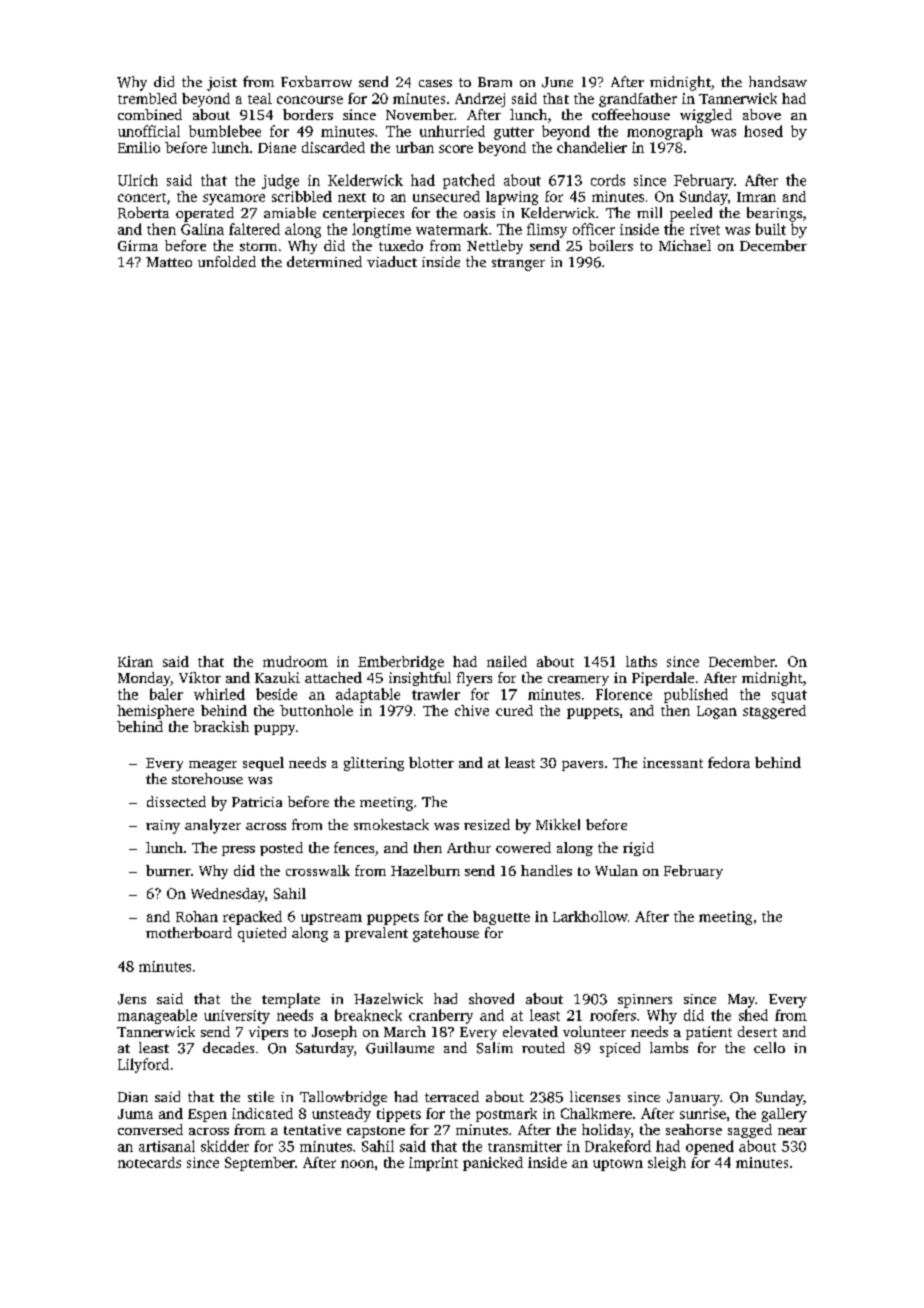  What do you see at coordinates (200, 677) in the document?
I see `Viktor` at bounding box center [200, 677].
